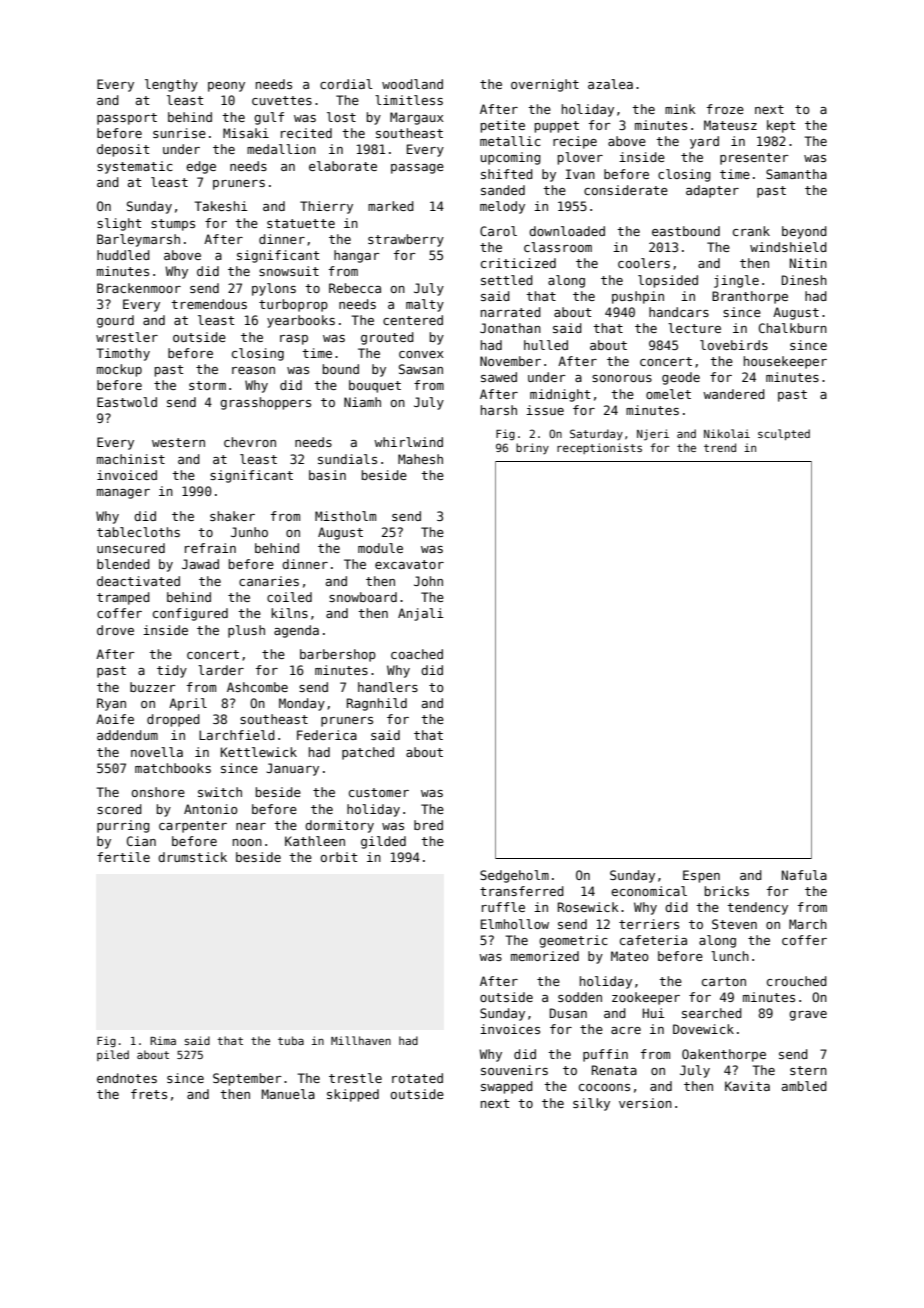  What do you see at coordinates (725, 109) in the screenshot?
I see `froze` at bounding box center [725, 109].
